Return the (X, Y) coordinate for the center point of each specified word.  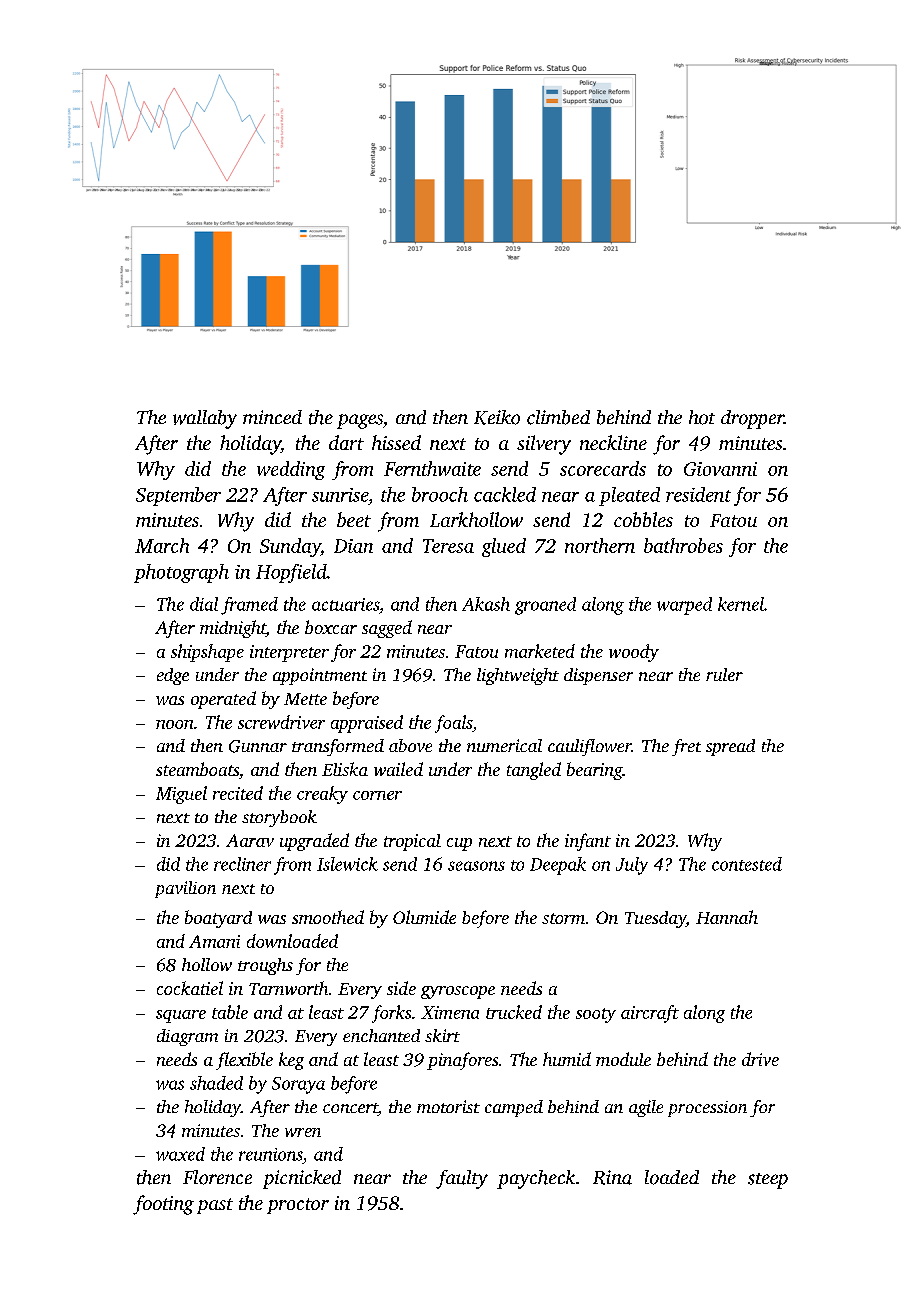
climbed (558, 417)
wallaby (205, 419)
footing (163, 1205)
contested (747, 864)
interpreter (289, 653)
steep (768, 1181)
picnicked (302, 1179)
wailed (398, 769)
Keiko (497, 417)
